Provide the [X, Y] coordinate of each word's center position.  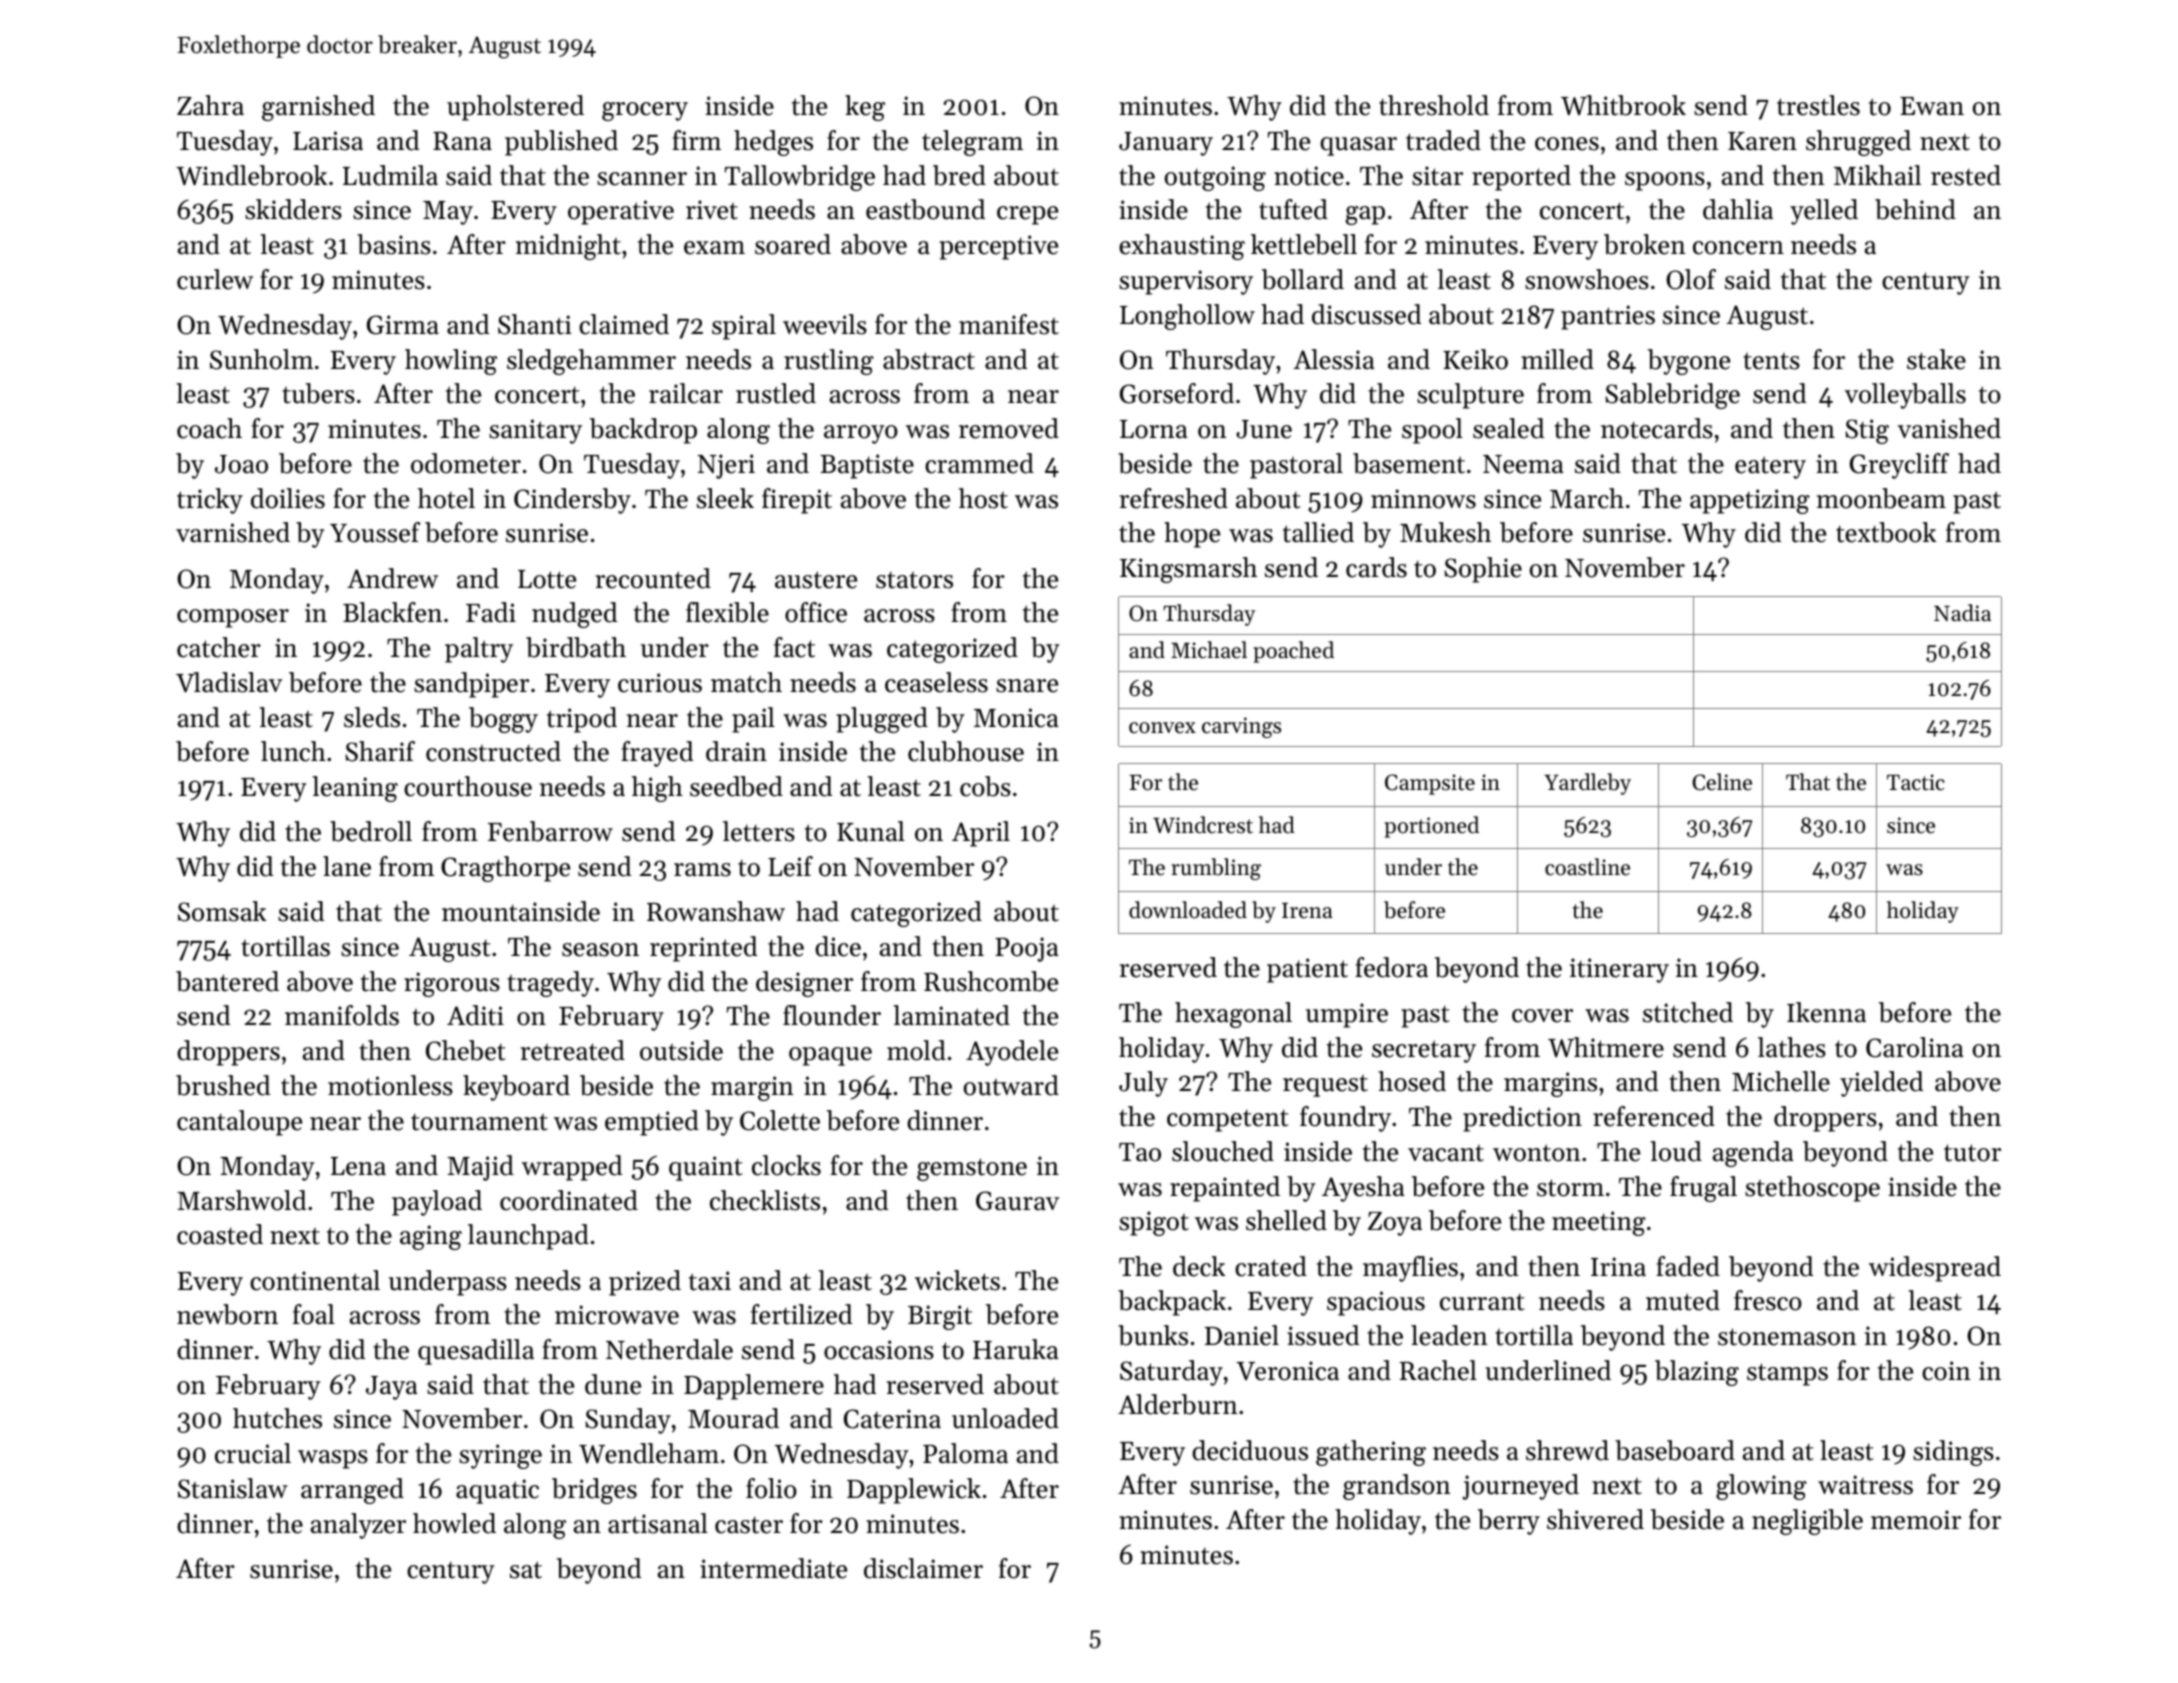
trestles [1818, 105]
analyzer [358, 1526]
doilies [288, 498]
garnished [318, 108]
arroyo [861, 434]
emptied [652, 1123]
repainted [1225, 1189]
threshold [1434, 105]
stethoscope [1812, 1189]
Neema [1523, 464]
